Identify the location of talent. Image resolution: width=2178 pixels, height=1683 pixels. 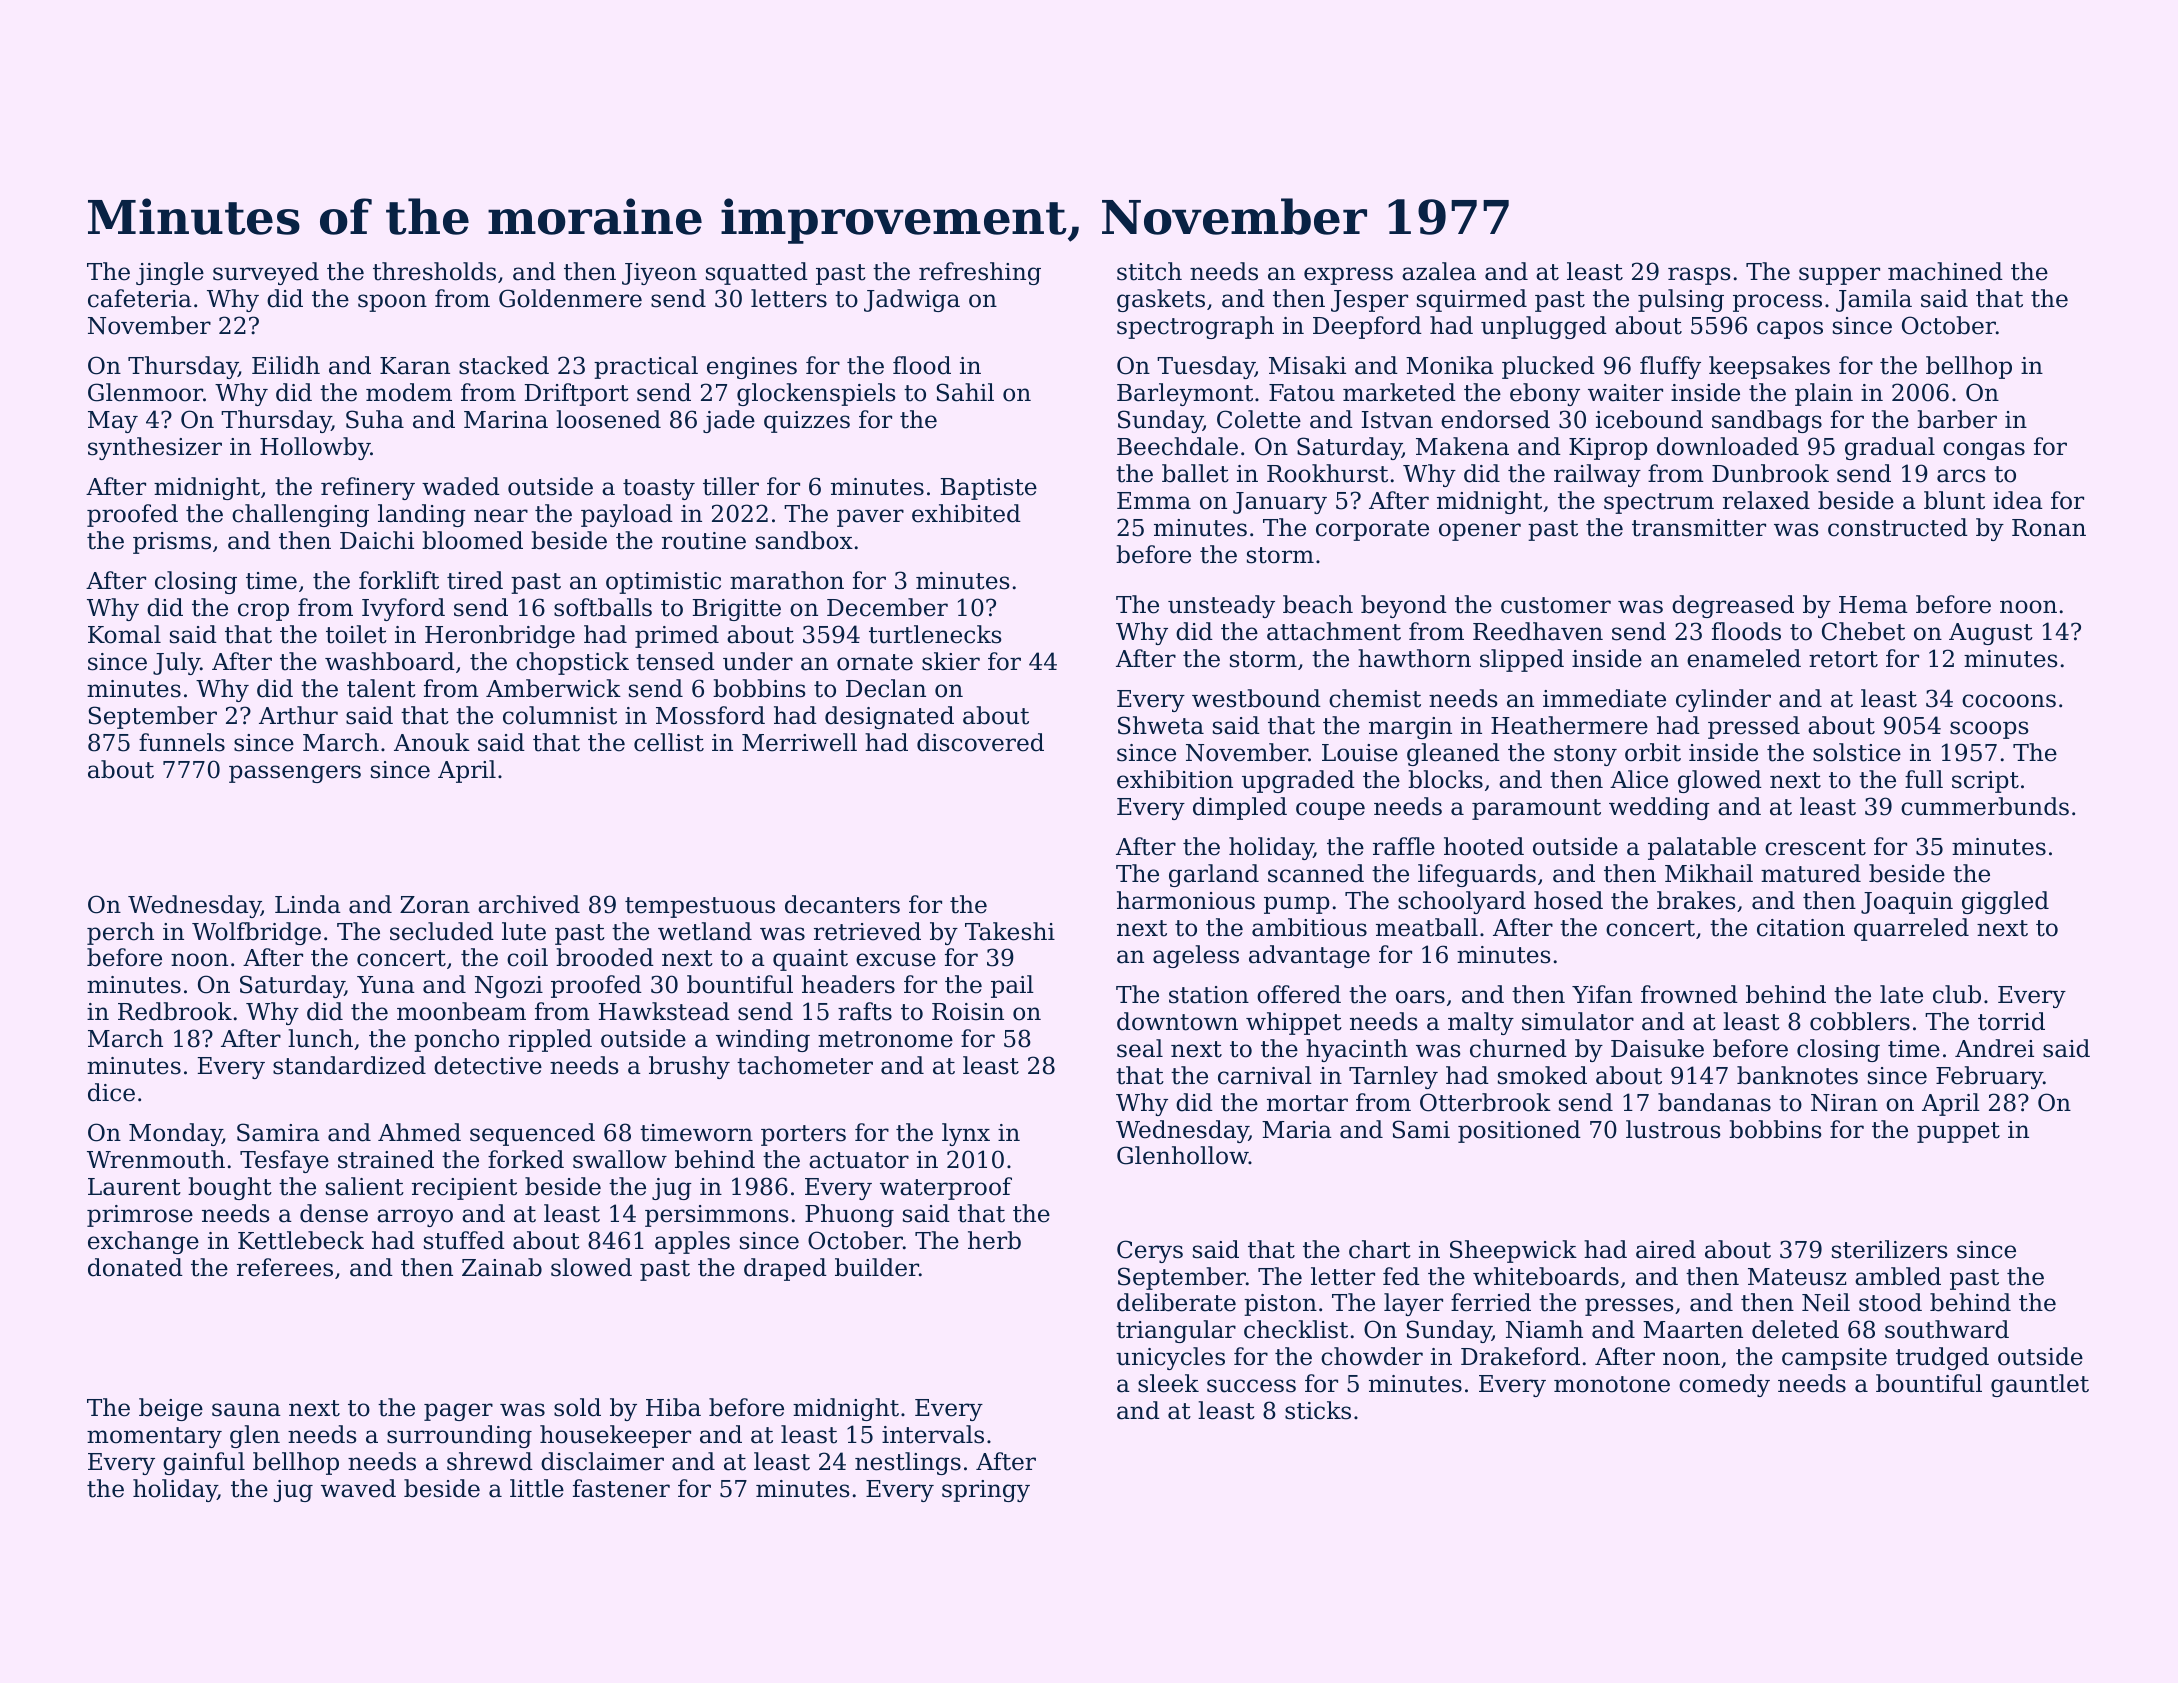
(381, 688).
